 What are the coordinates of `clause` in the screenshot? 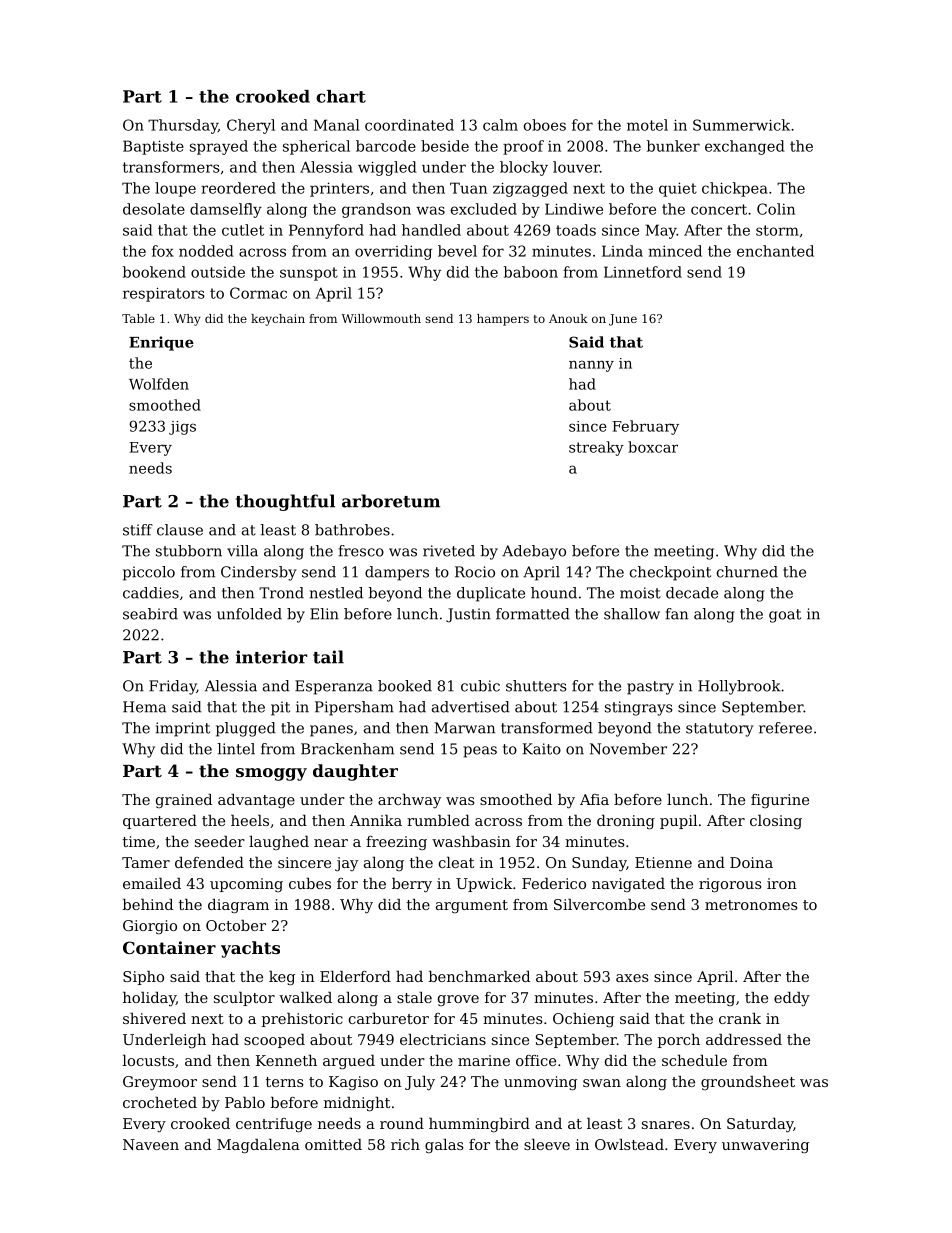 It's located at (180, 530).
